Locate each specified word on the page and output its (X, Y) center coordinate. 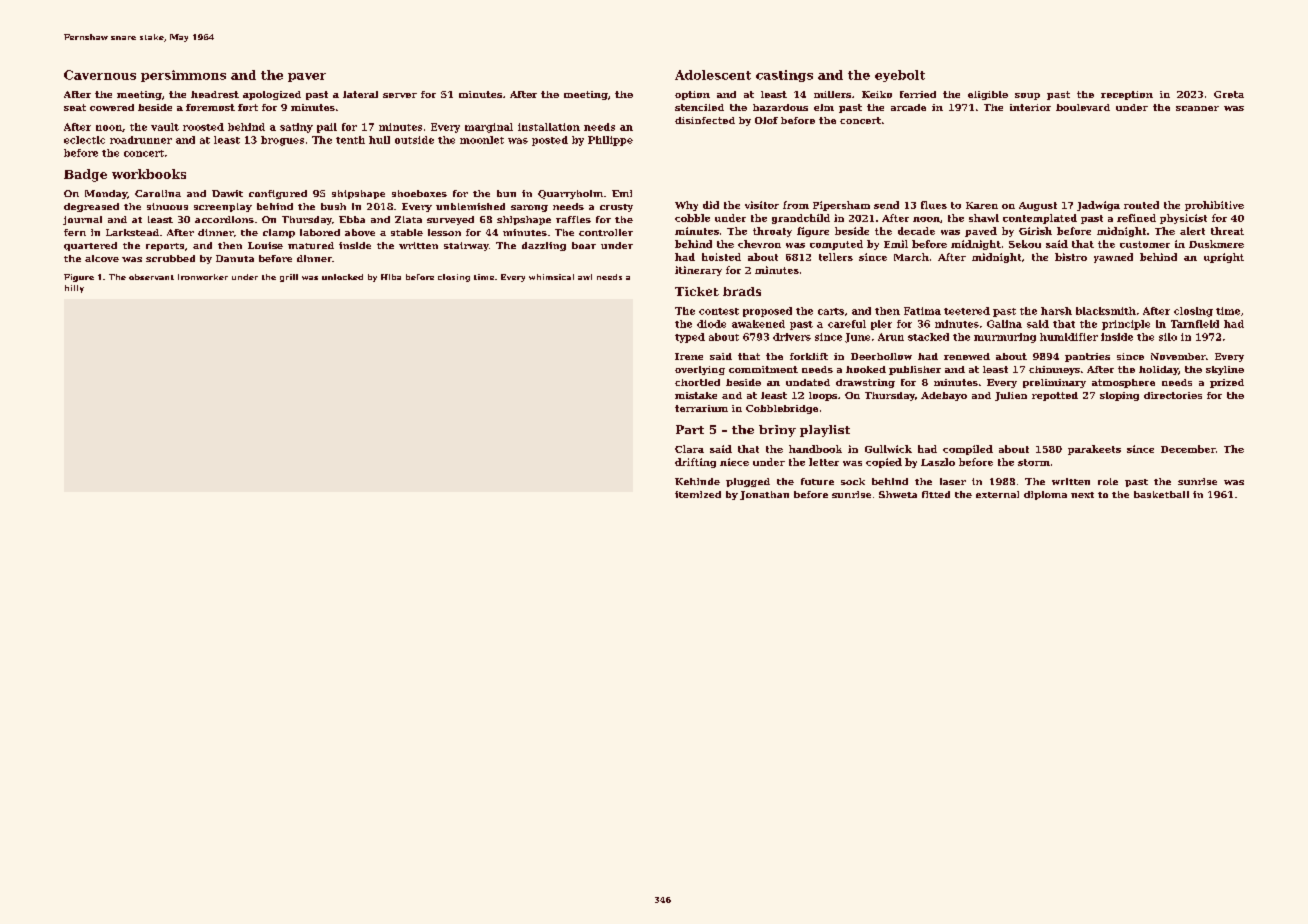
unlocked (342, 277)
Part (690, 429)
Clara (689, 449)
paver (307, 77)
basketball (1161, 494)
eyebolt (900, 76)
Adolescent (713, 75)
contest (719, 311)
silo (1168, 337)
